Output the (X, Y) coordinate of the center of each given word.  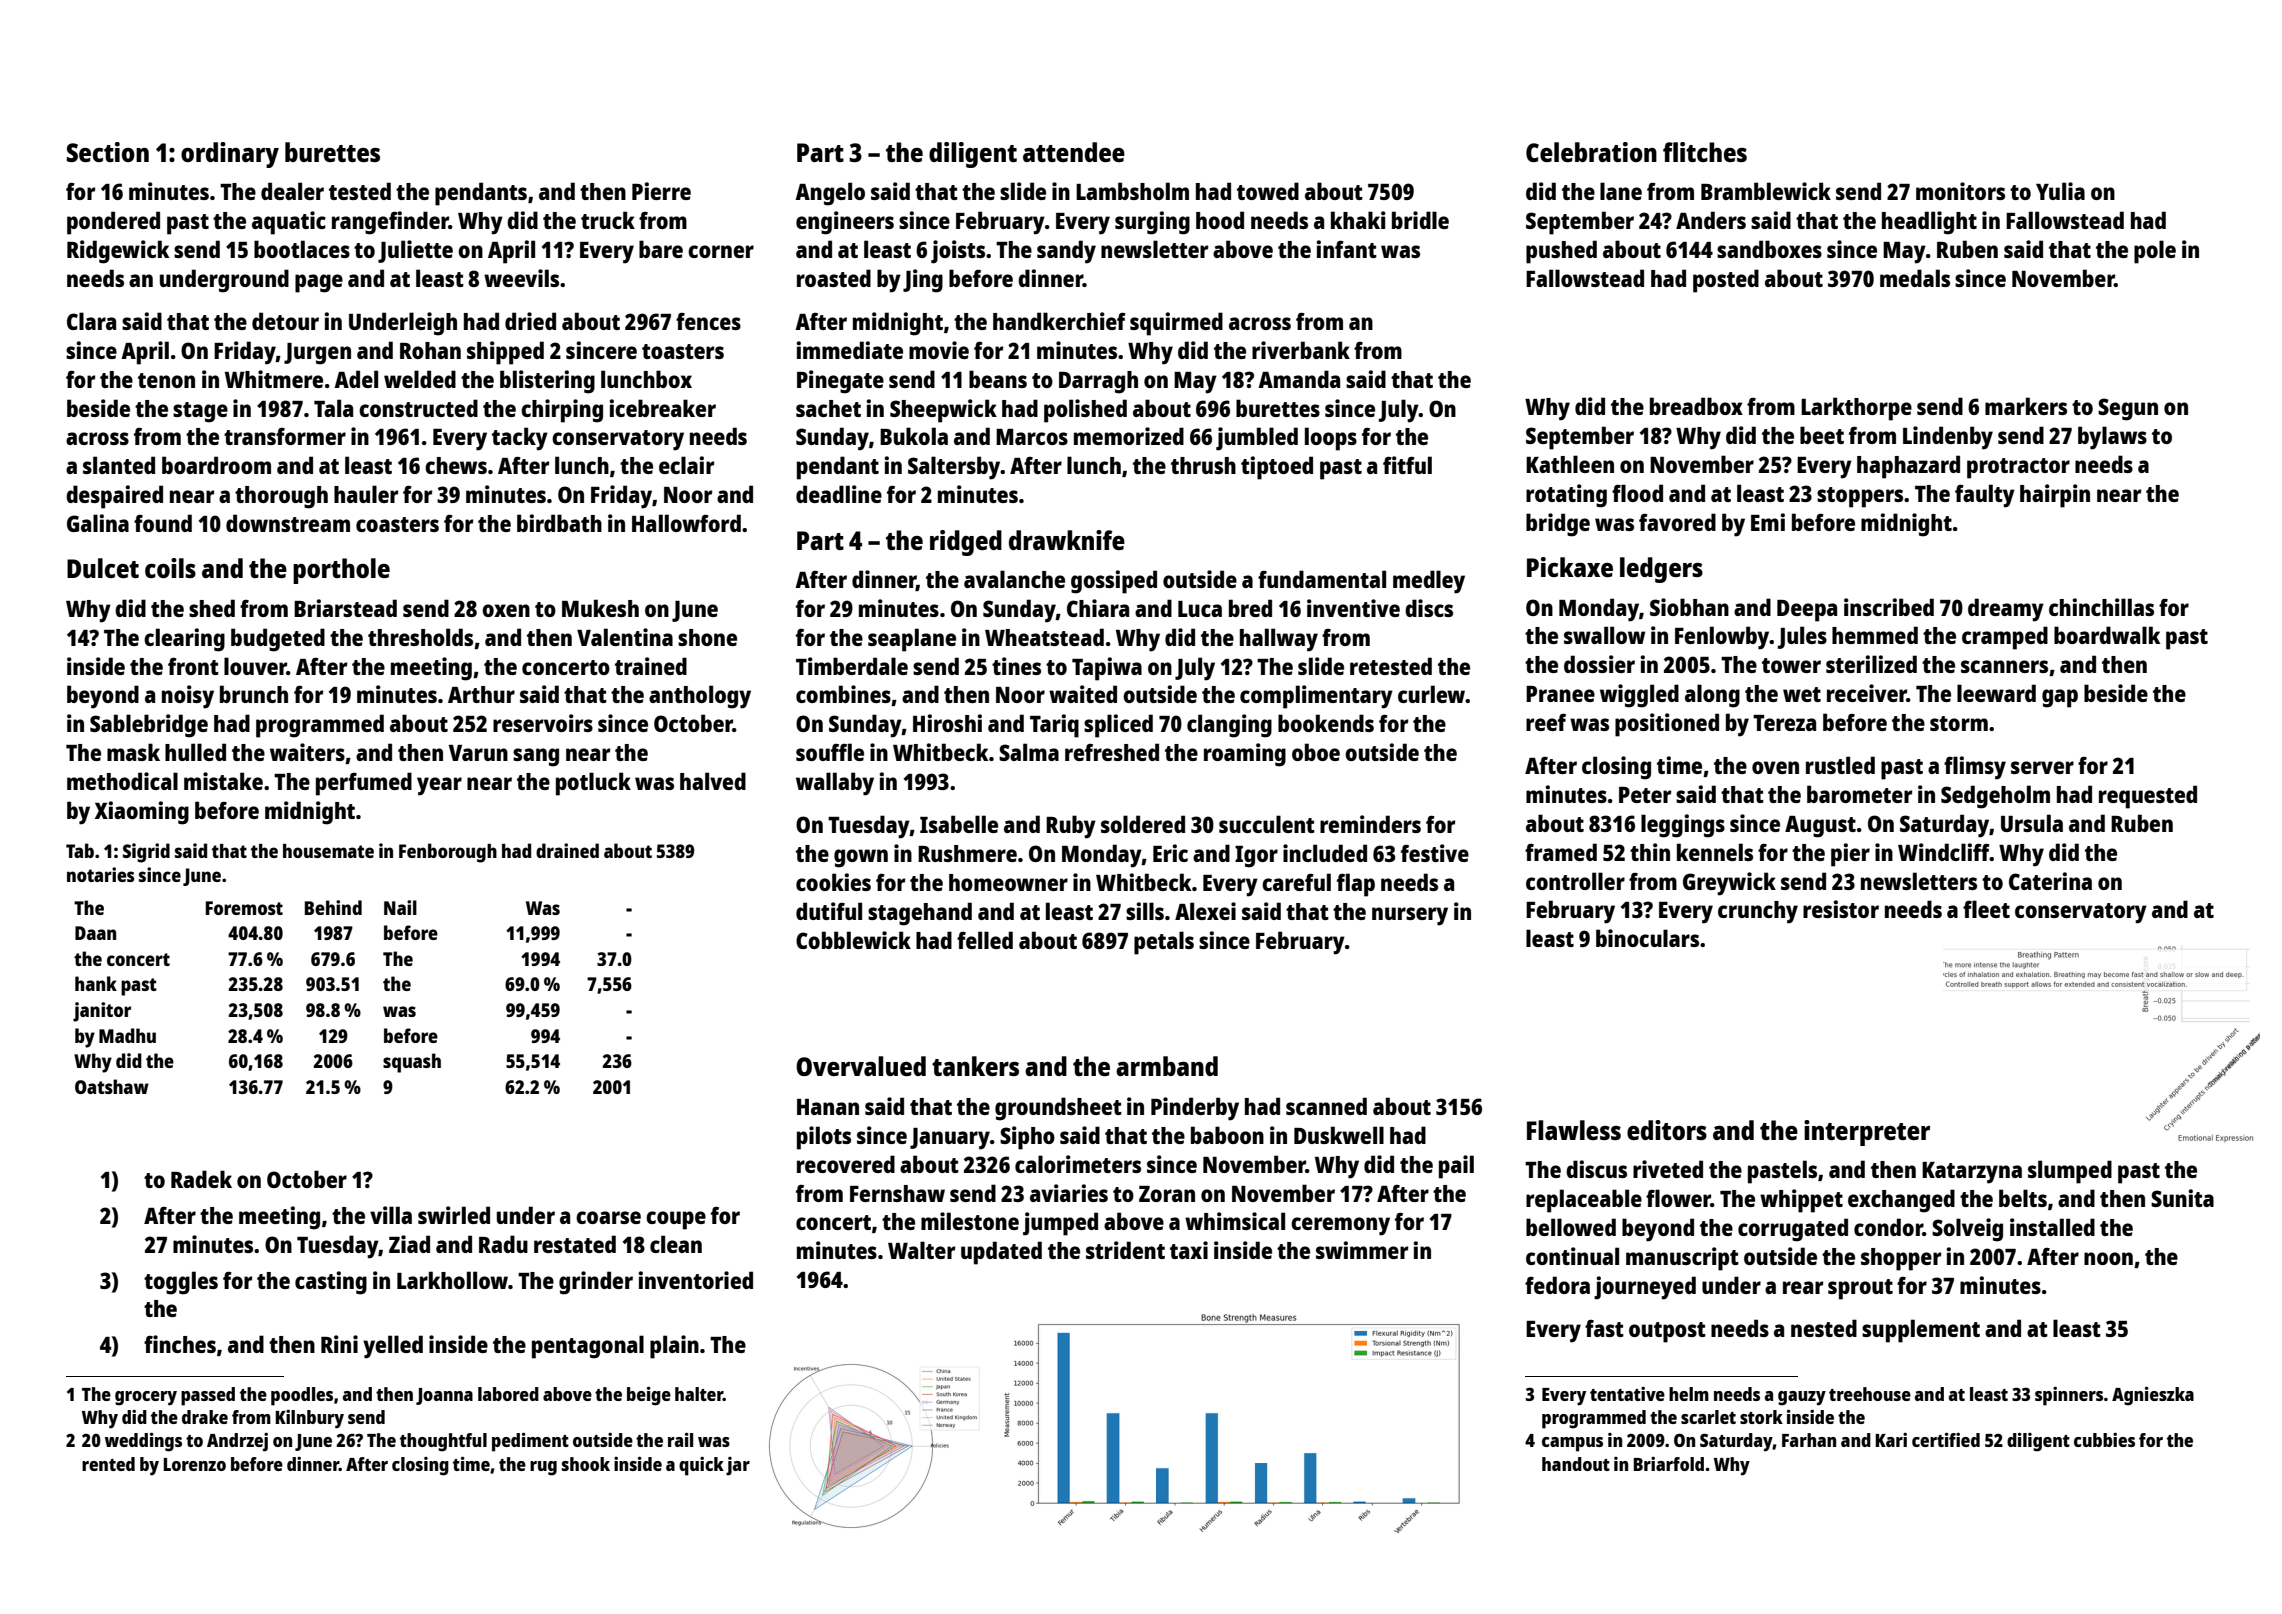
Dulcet (103, 568)
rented (108, 1464)
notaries (101, 874)
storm (1959, 723)
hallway (1279, 640)
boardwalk (2107, 635)
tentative (1627, 1394)
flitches (1705, 152)
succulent (1267, 824)
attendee (1074, 152)
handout (1576, 1464)
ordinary (230, 155)
